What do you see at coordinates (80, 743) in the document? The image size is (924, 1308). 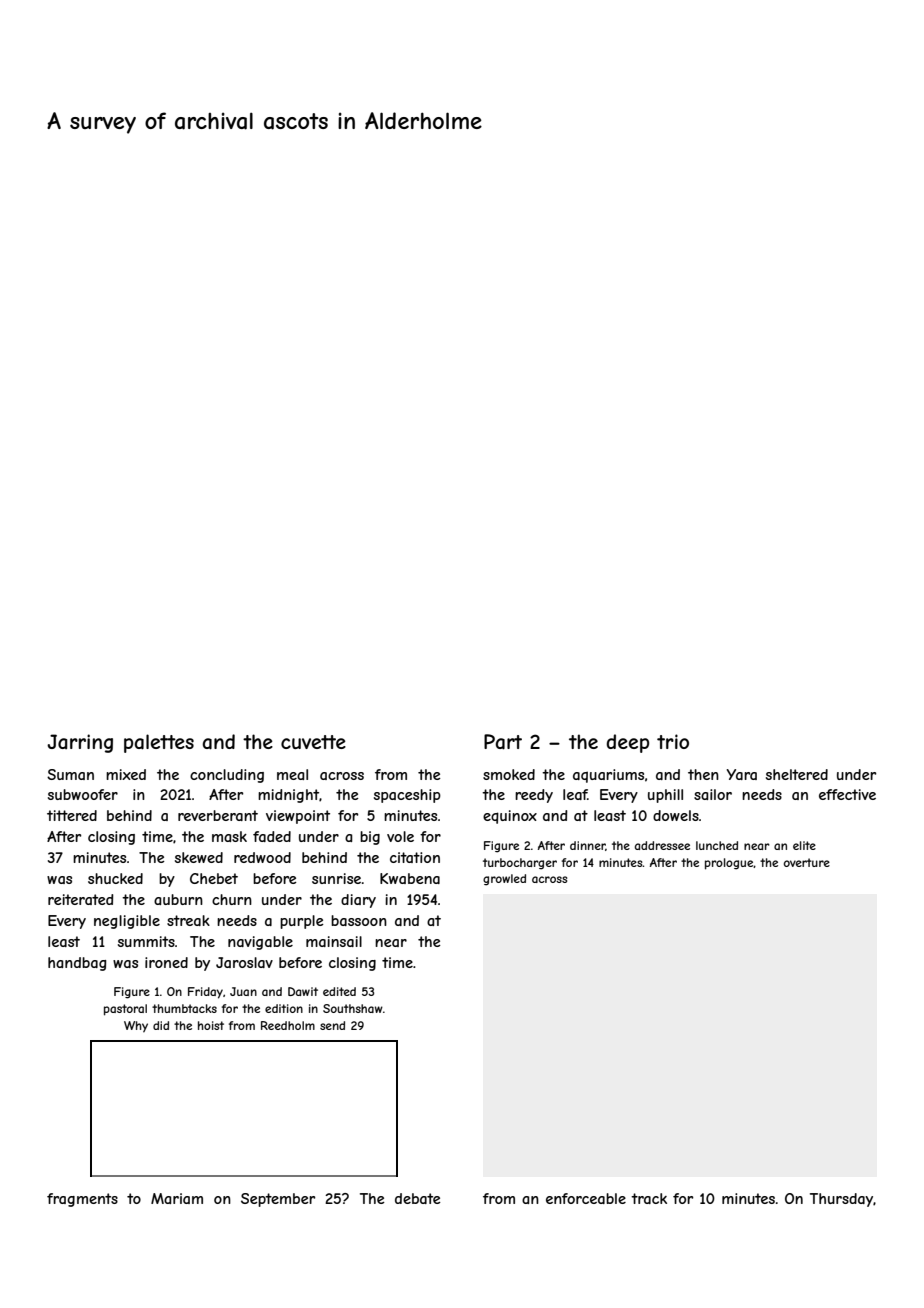 I see `Jarring` at bounding box center [80, 743].
